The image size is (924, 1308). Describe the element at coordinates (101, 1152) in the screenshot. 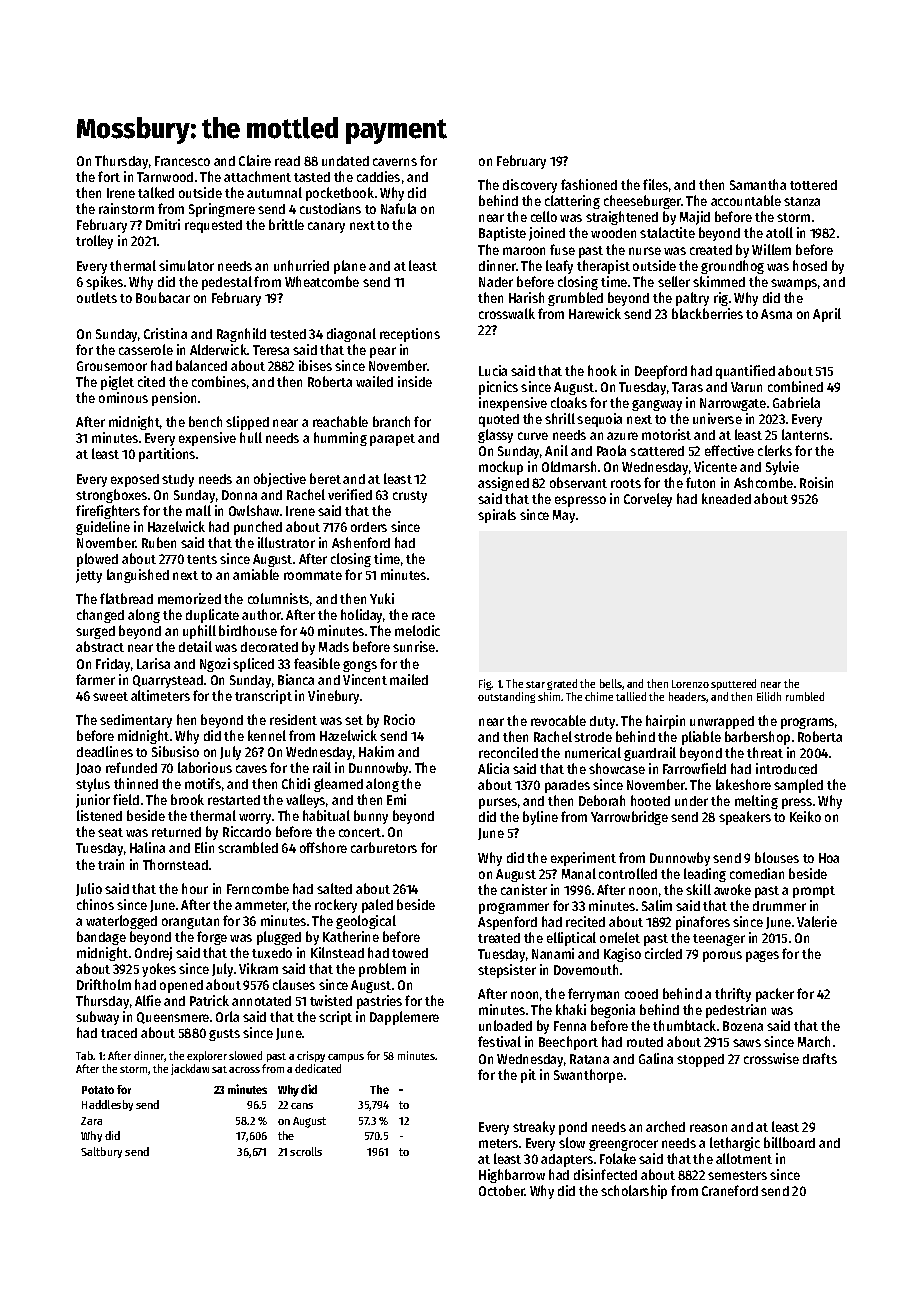

I see `Saltbury` at that location.
